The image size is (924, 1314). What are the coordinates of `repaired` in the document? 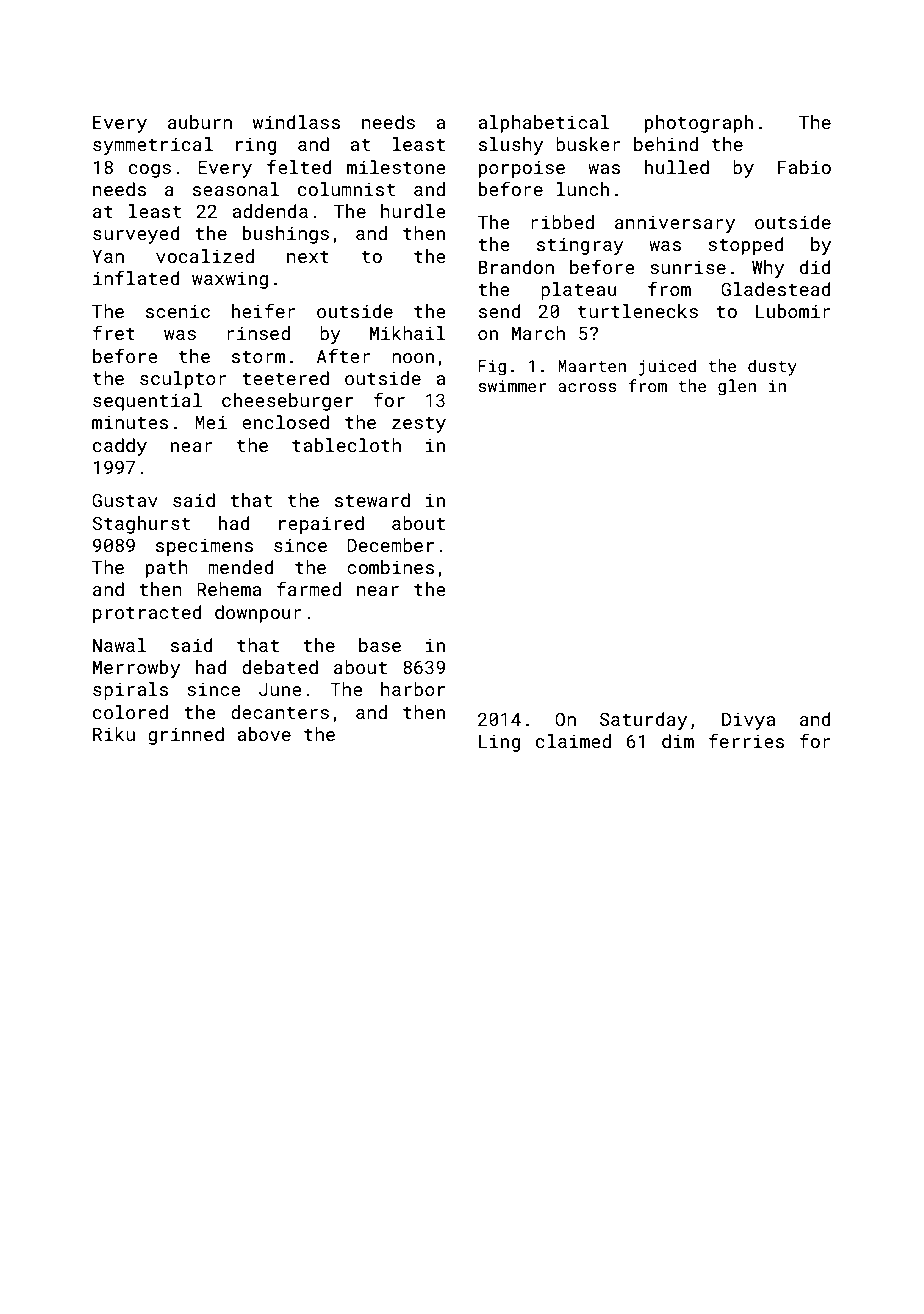 It's located at (321, 525).
